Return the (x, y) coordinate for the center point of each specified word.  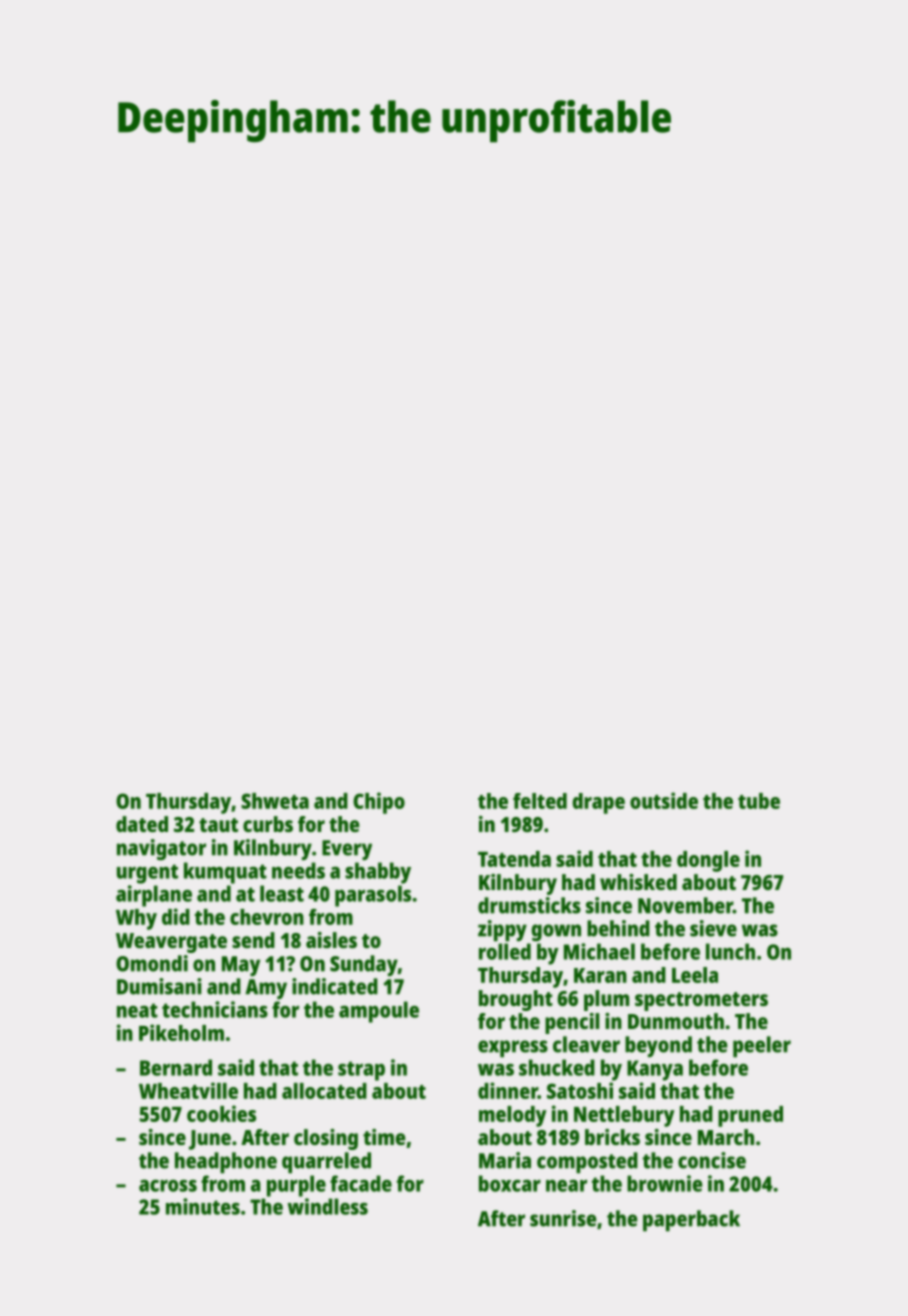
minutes (203, 1206)
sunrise (563, 1218)
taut (218, 825)
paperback (691, 1221)
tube (759, 801)
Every (347, 850)
